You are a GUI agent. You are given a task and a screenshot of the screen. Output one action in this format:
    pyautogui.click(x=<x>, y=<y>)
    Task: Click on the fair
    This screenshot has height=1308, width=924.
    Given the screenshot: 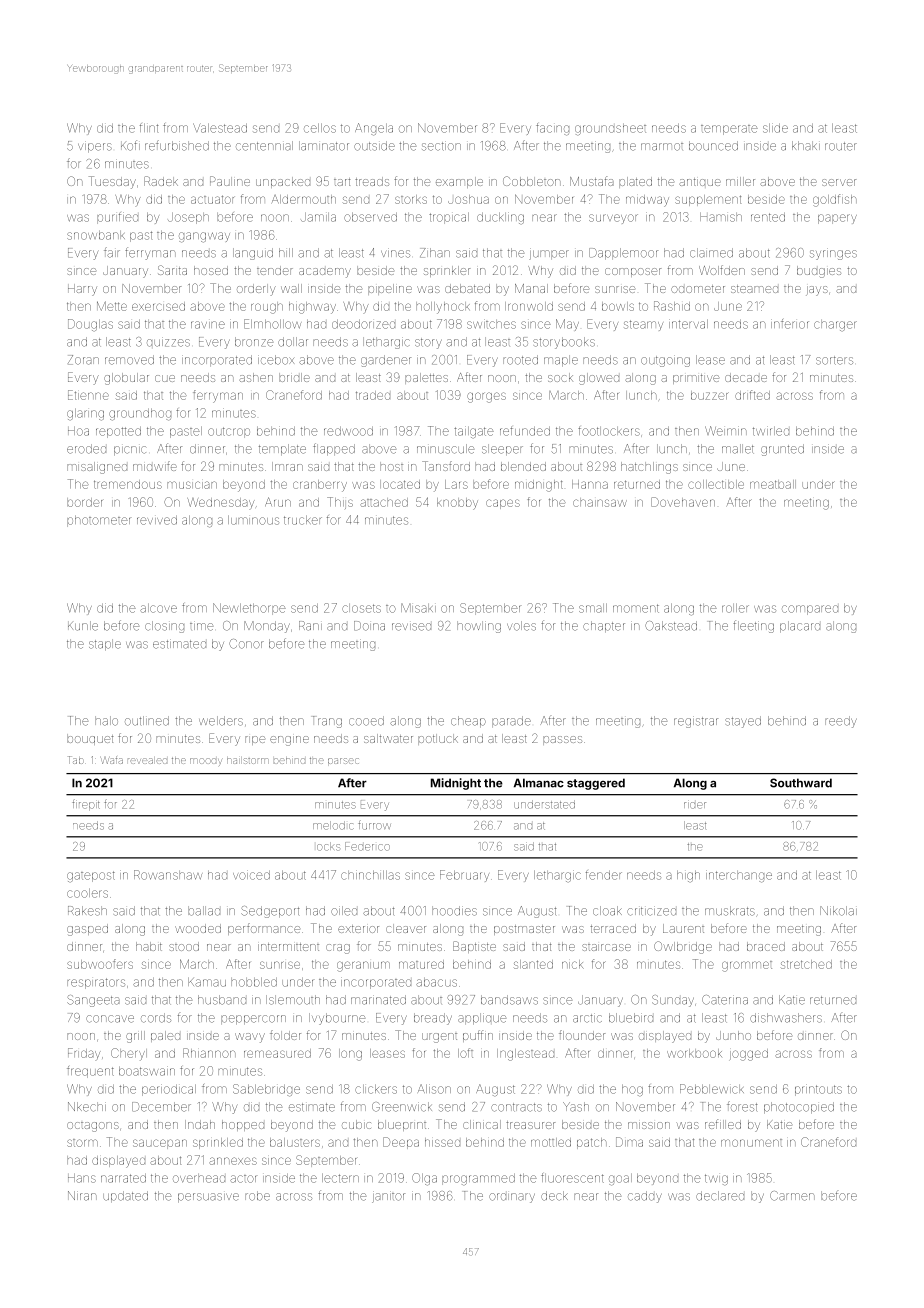 What is the action you would take?
    pyautogui.click(x=112, y=252)
